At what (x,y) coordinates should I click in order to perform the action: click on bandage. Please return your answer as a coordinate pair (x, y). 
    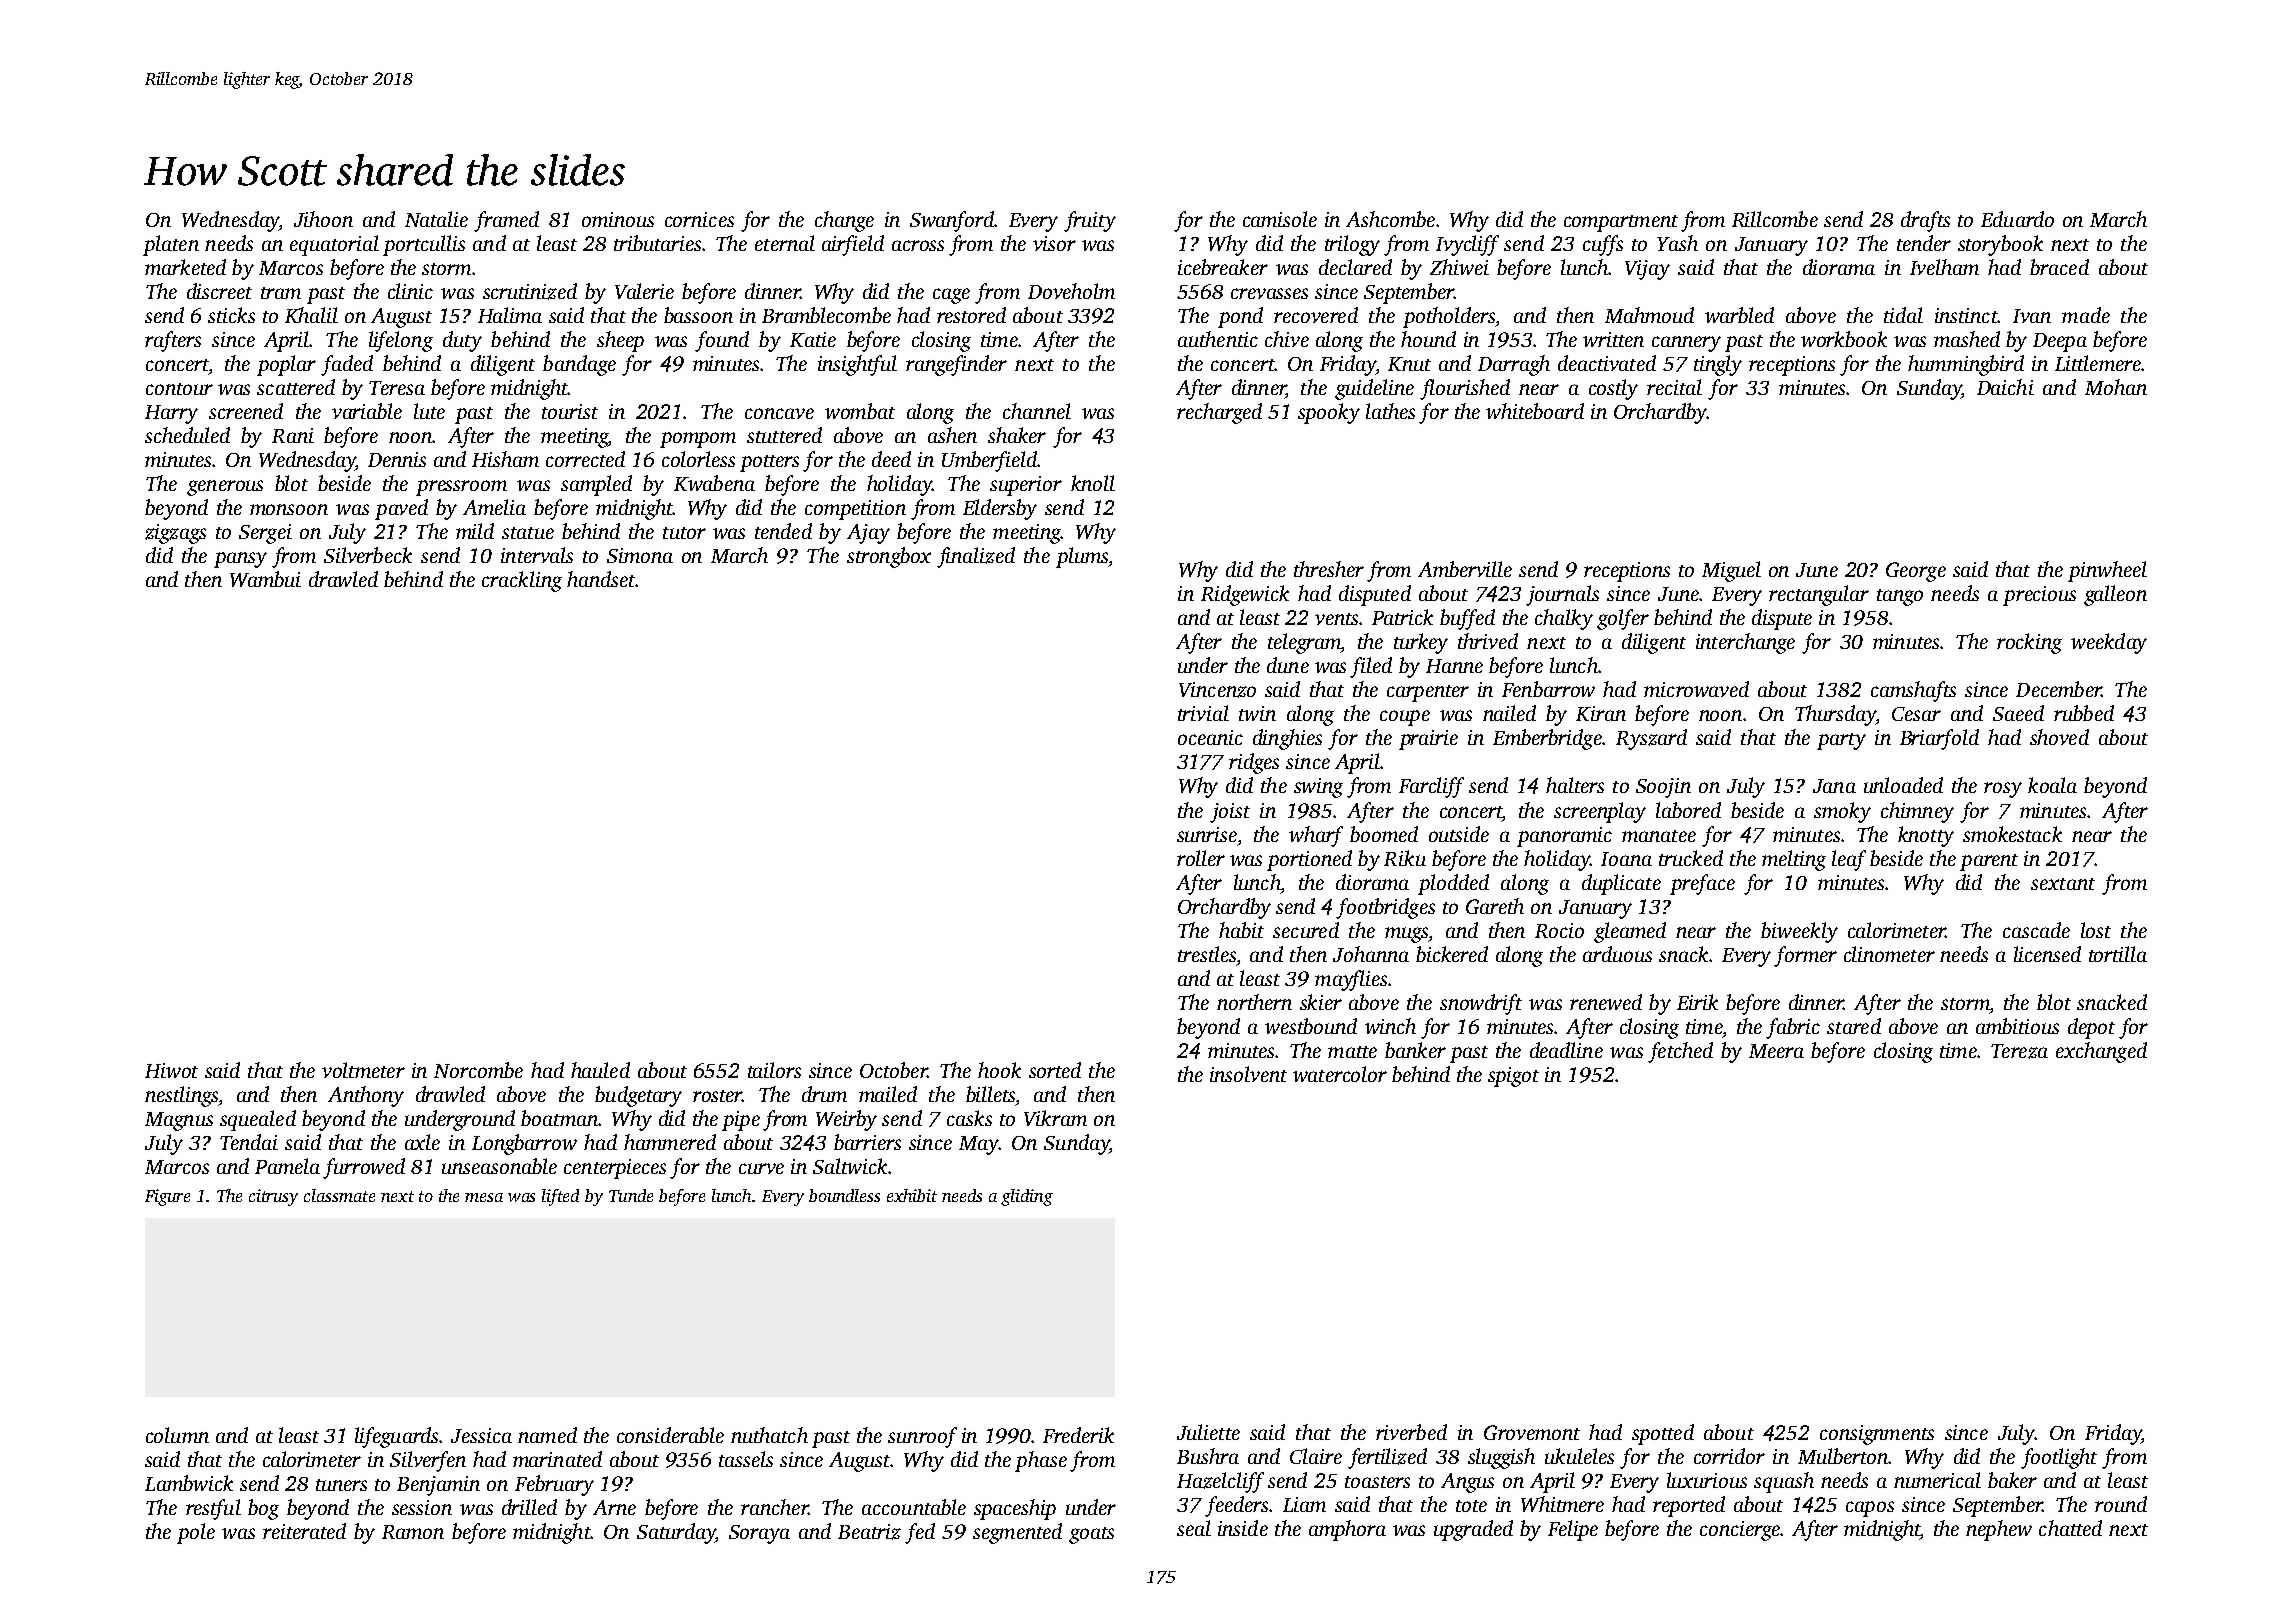
    Looking at the image, I should click on (579, 365).
